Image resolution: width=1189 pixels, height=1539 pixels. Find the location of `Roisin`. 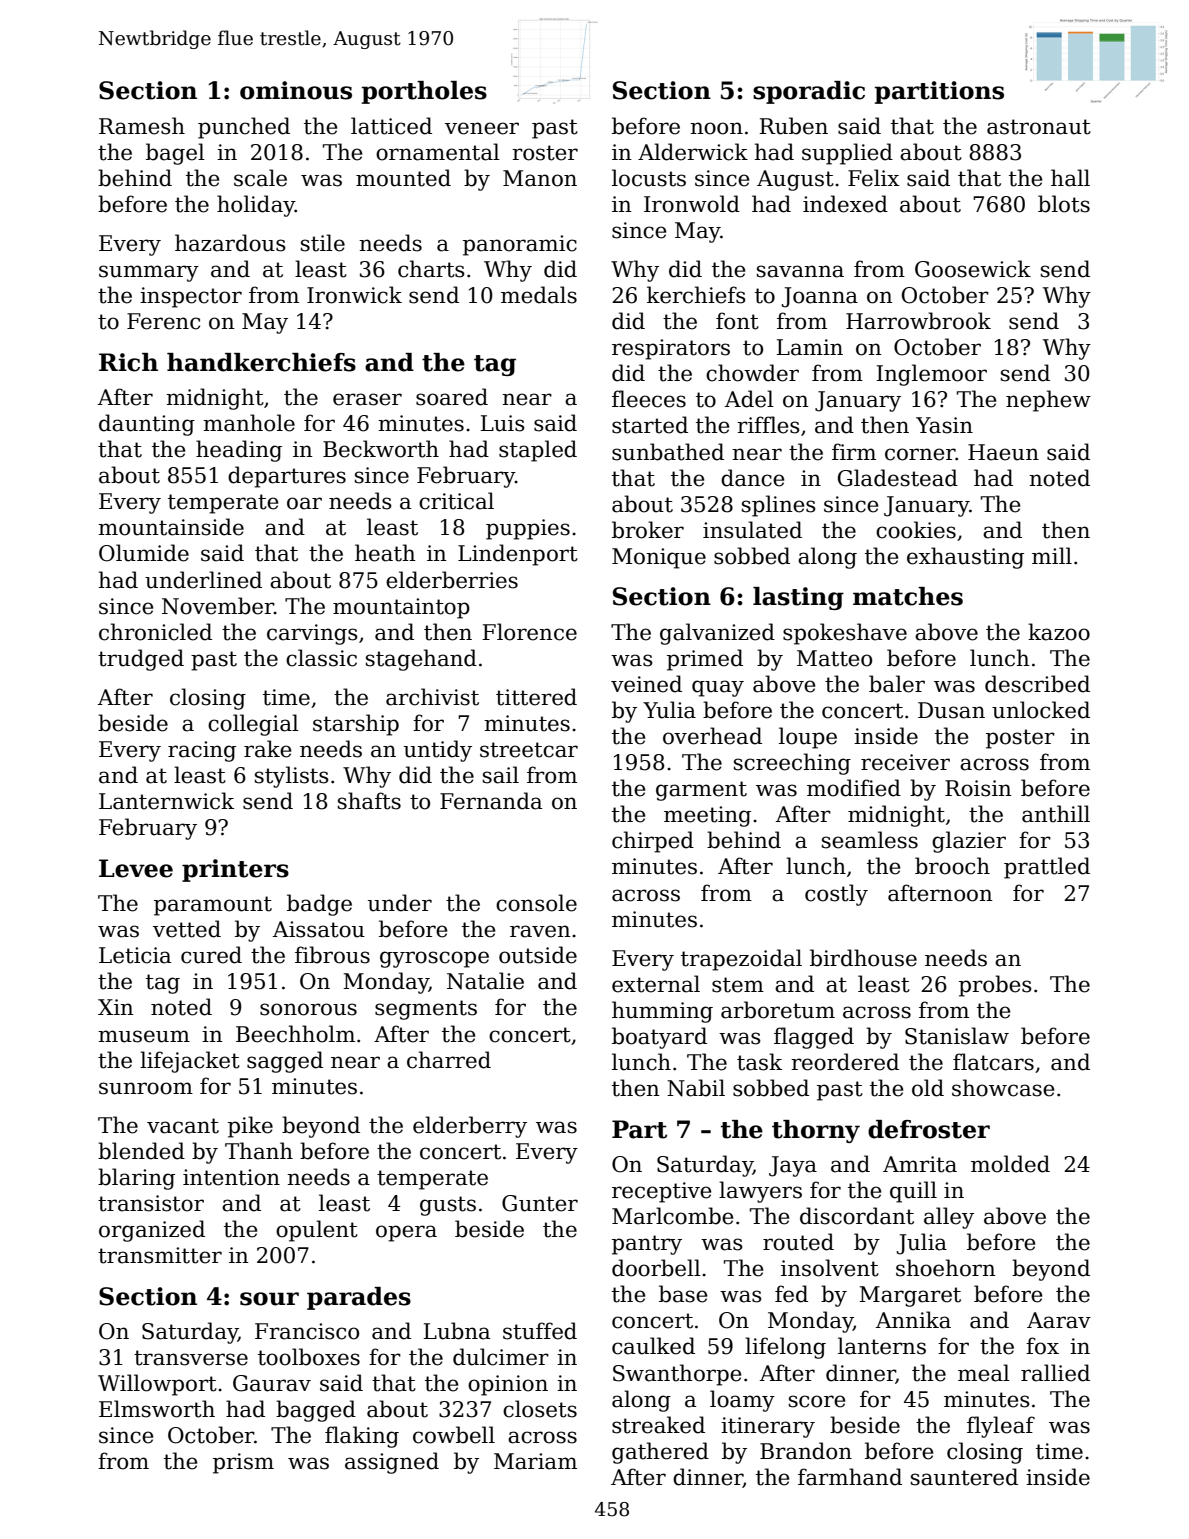

Roisin is located at coordinates (978, 788).
